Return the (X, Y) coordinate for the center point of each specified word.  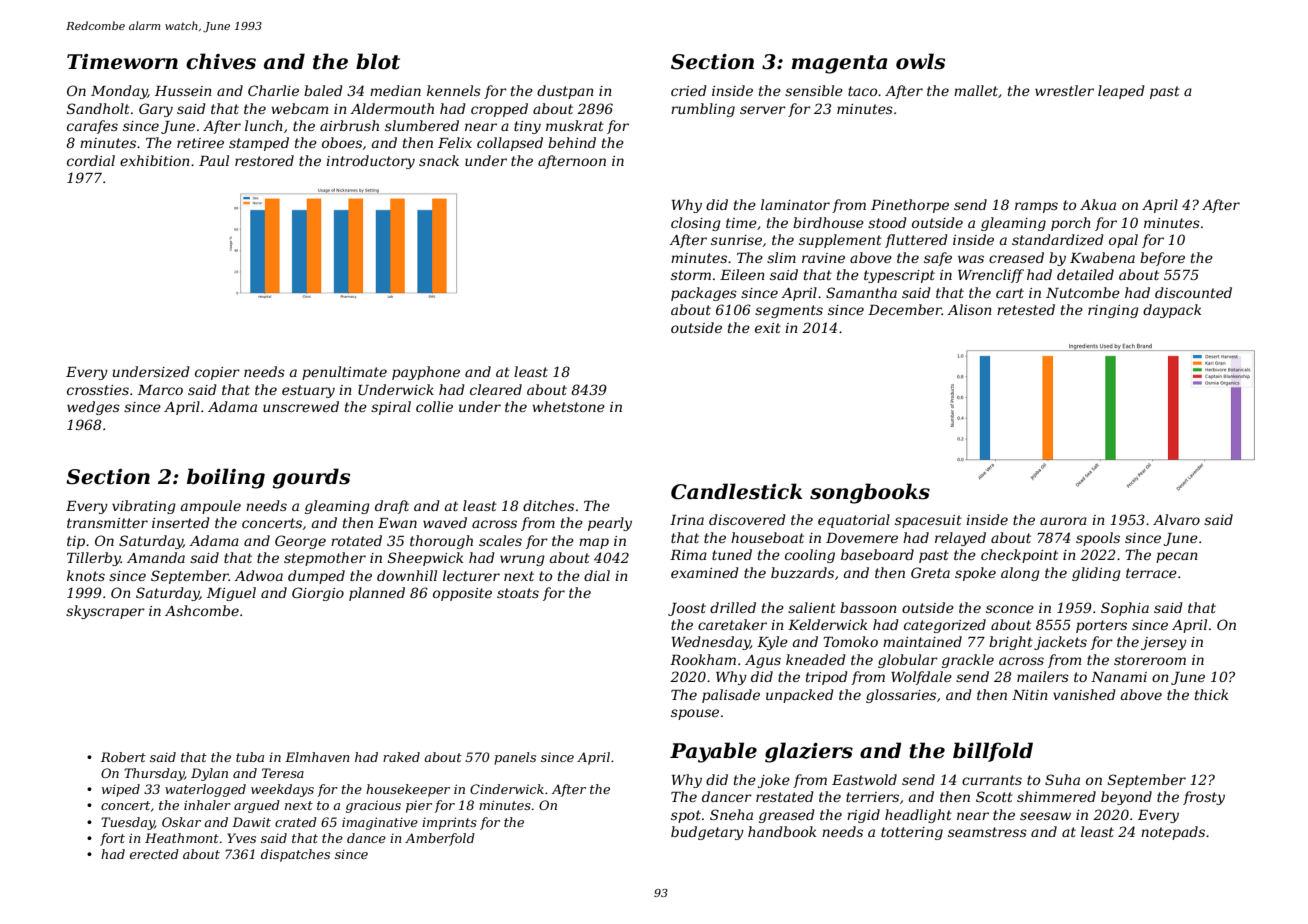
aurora (1063, 521)
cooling (810, 556)
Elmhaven (317, 757)
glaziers (809, 752)
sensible (814, 90)
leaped (1121, 92)
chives (221, 61)
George (300, 542)
